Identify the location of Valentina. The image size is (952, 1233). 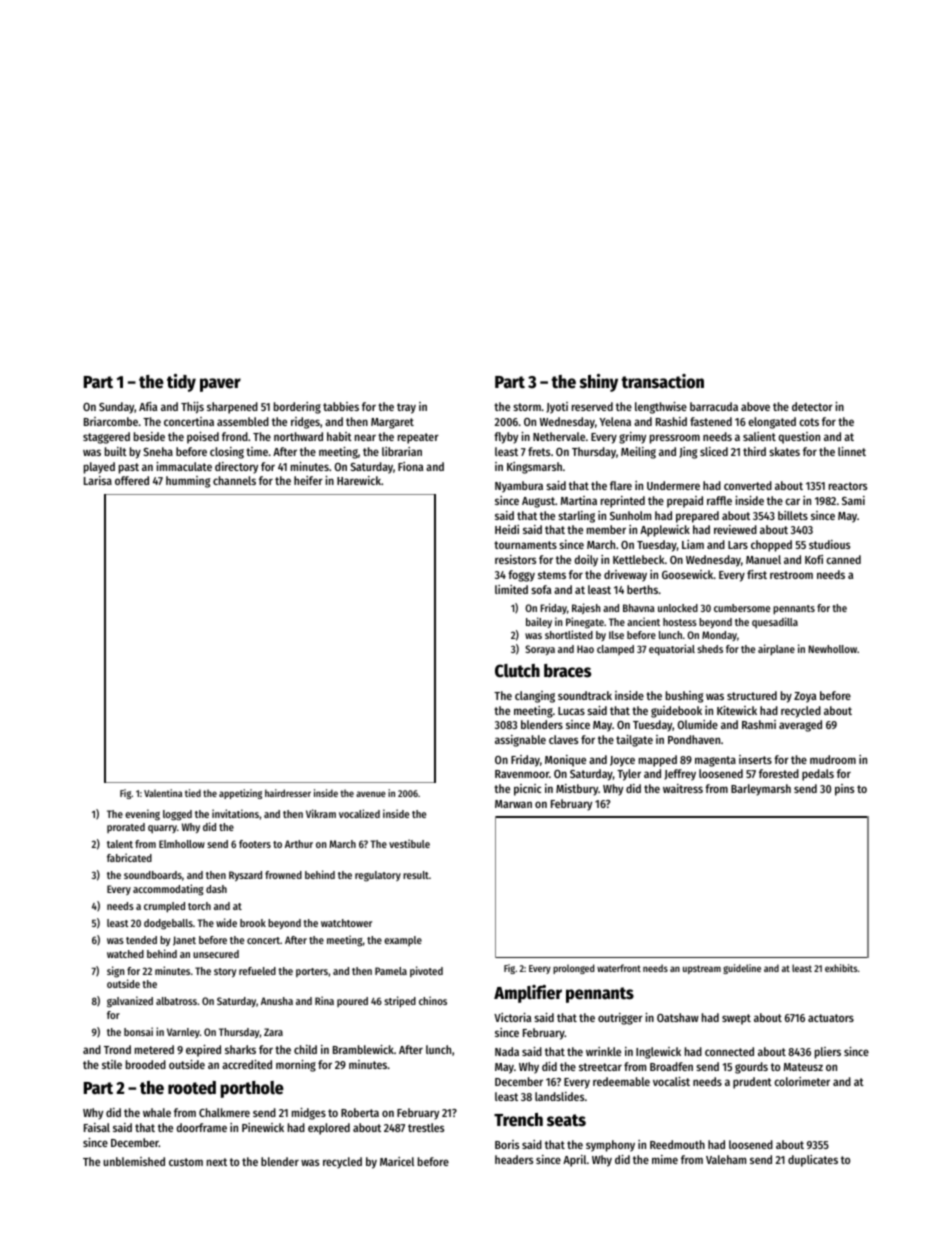
(163, 793).
